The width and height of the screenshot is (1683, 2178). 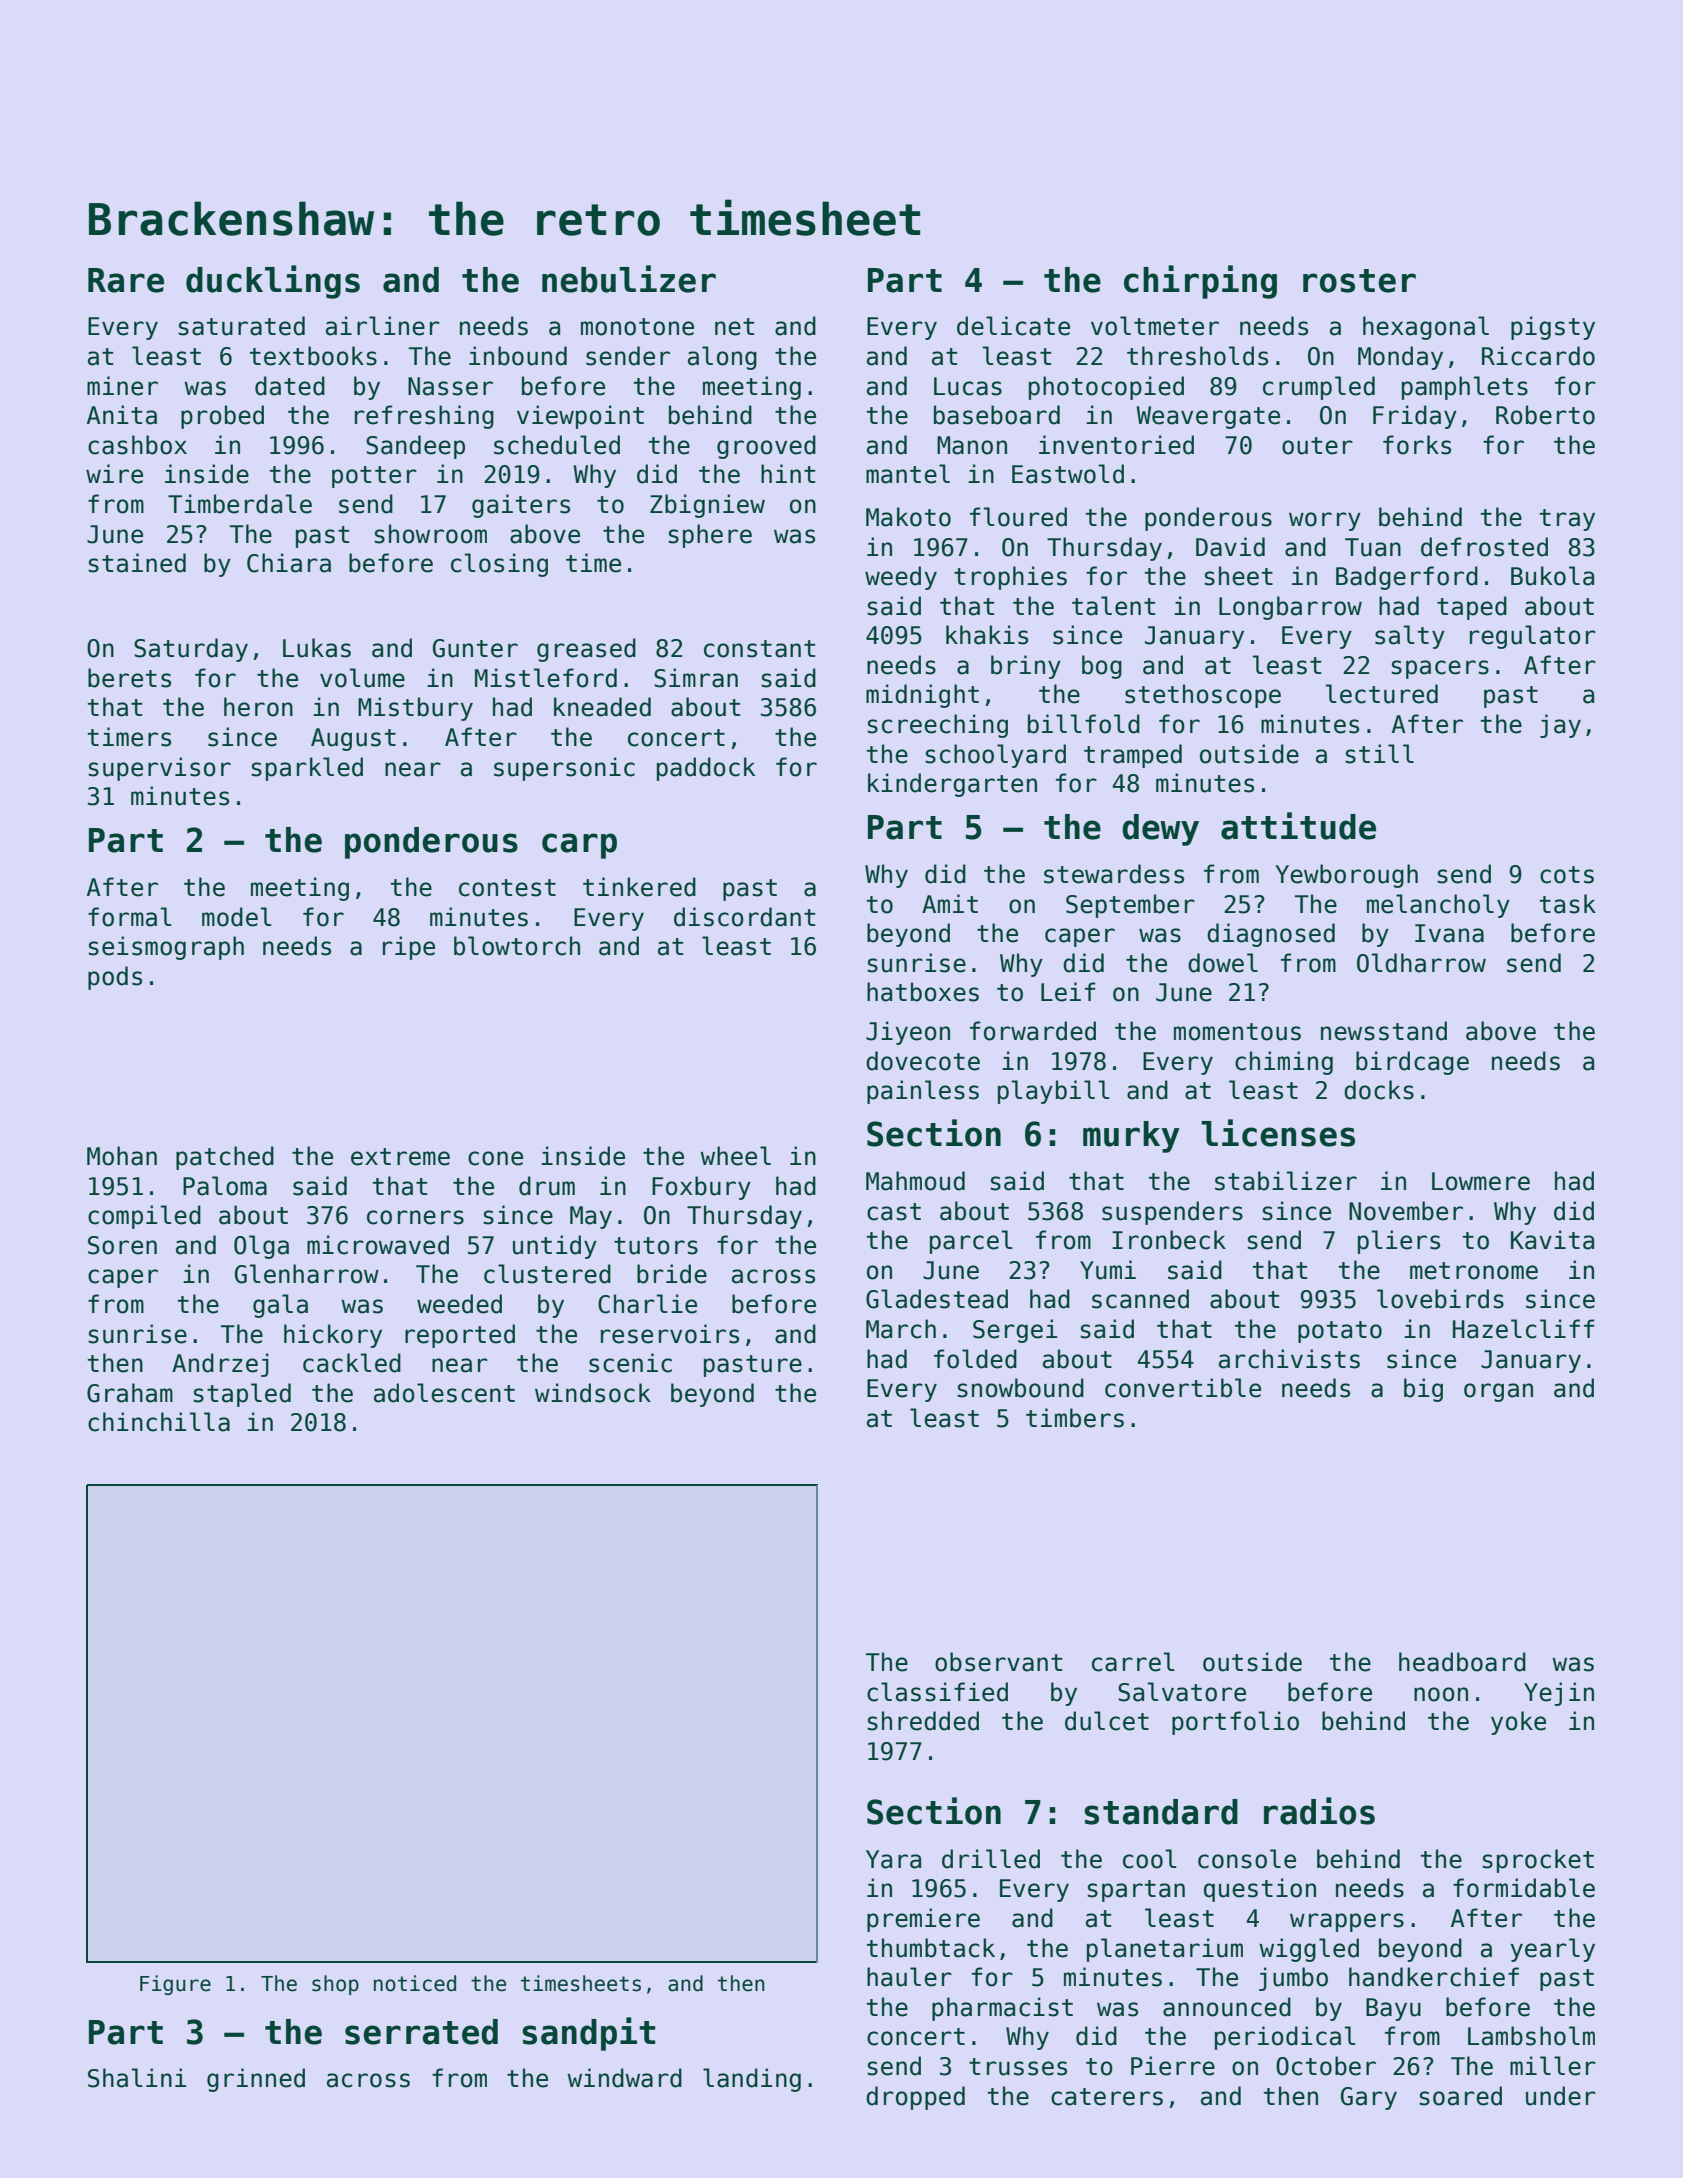 What do you see at coordinates (378, 1245) in the screenshot?
I see `microwaved` at bounding box center [378, 1245].
